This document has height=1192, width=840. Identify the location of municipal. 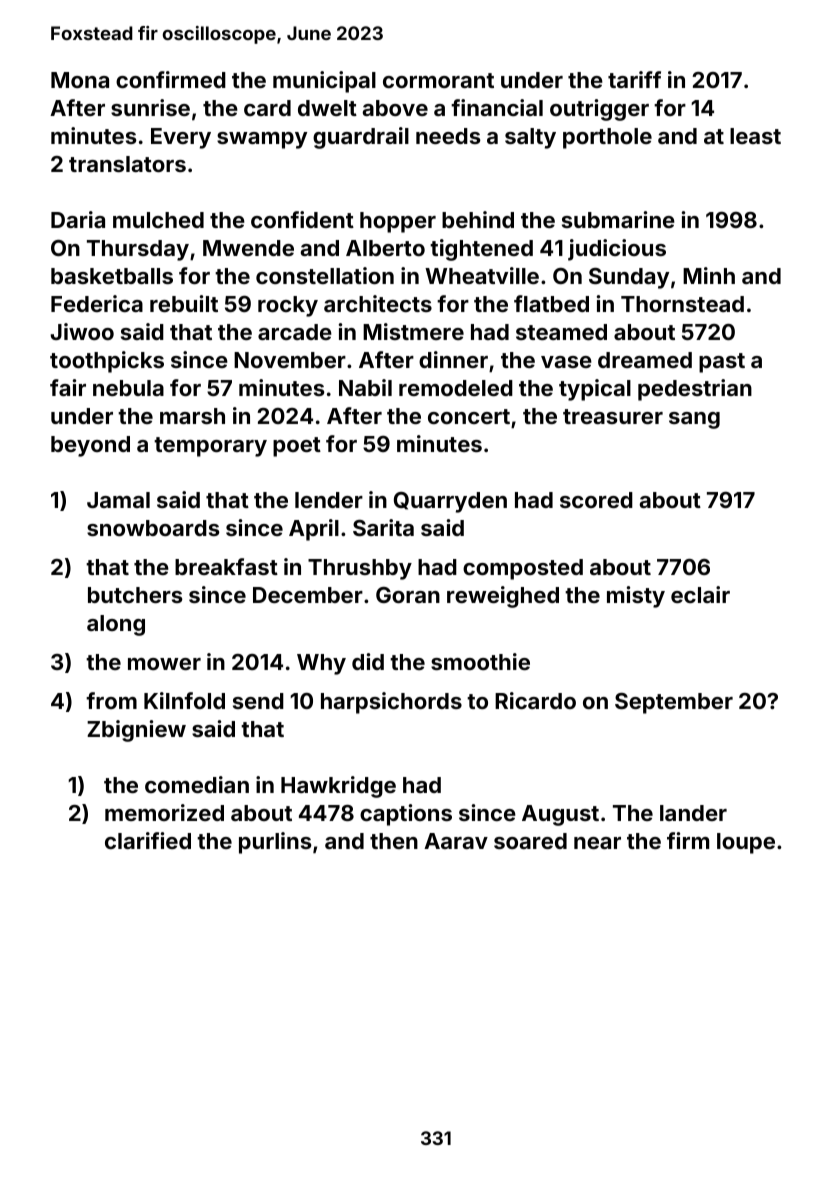
(324, 82).
